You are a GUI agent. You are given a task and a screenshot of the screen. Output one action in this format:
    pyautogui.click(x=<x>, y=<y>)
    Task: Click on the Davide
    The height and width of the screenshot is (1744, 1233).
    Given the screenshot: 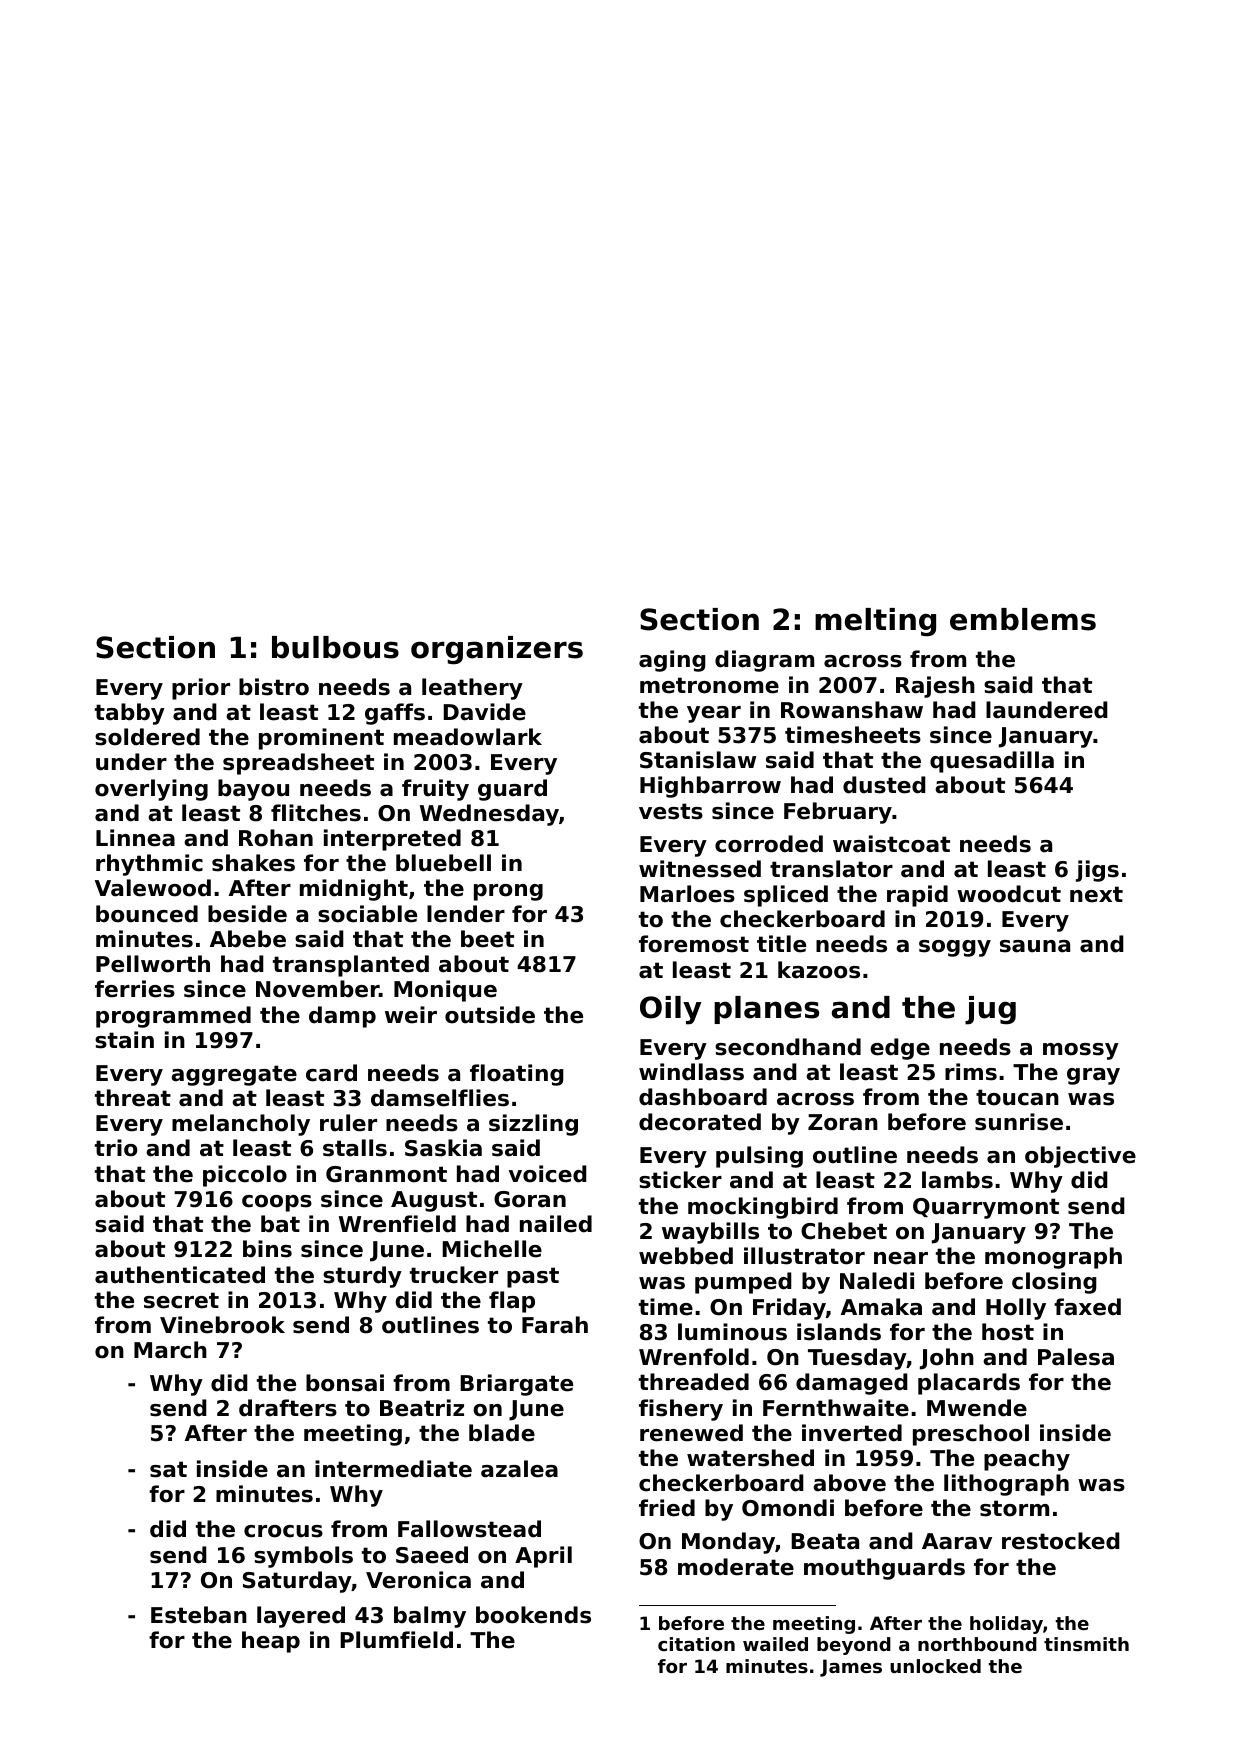 What is the action you would take?
    pyautogui.click(x=484, y=712)
